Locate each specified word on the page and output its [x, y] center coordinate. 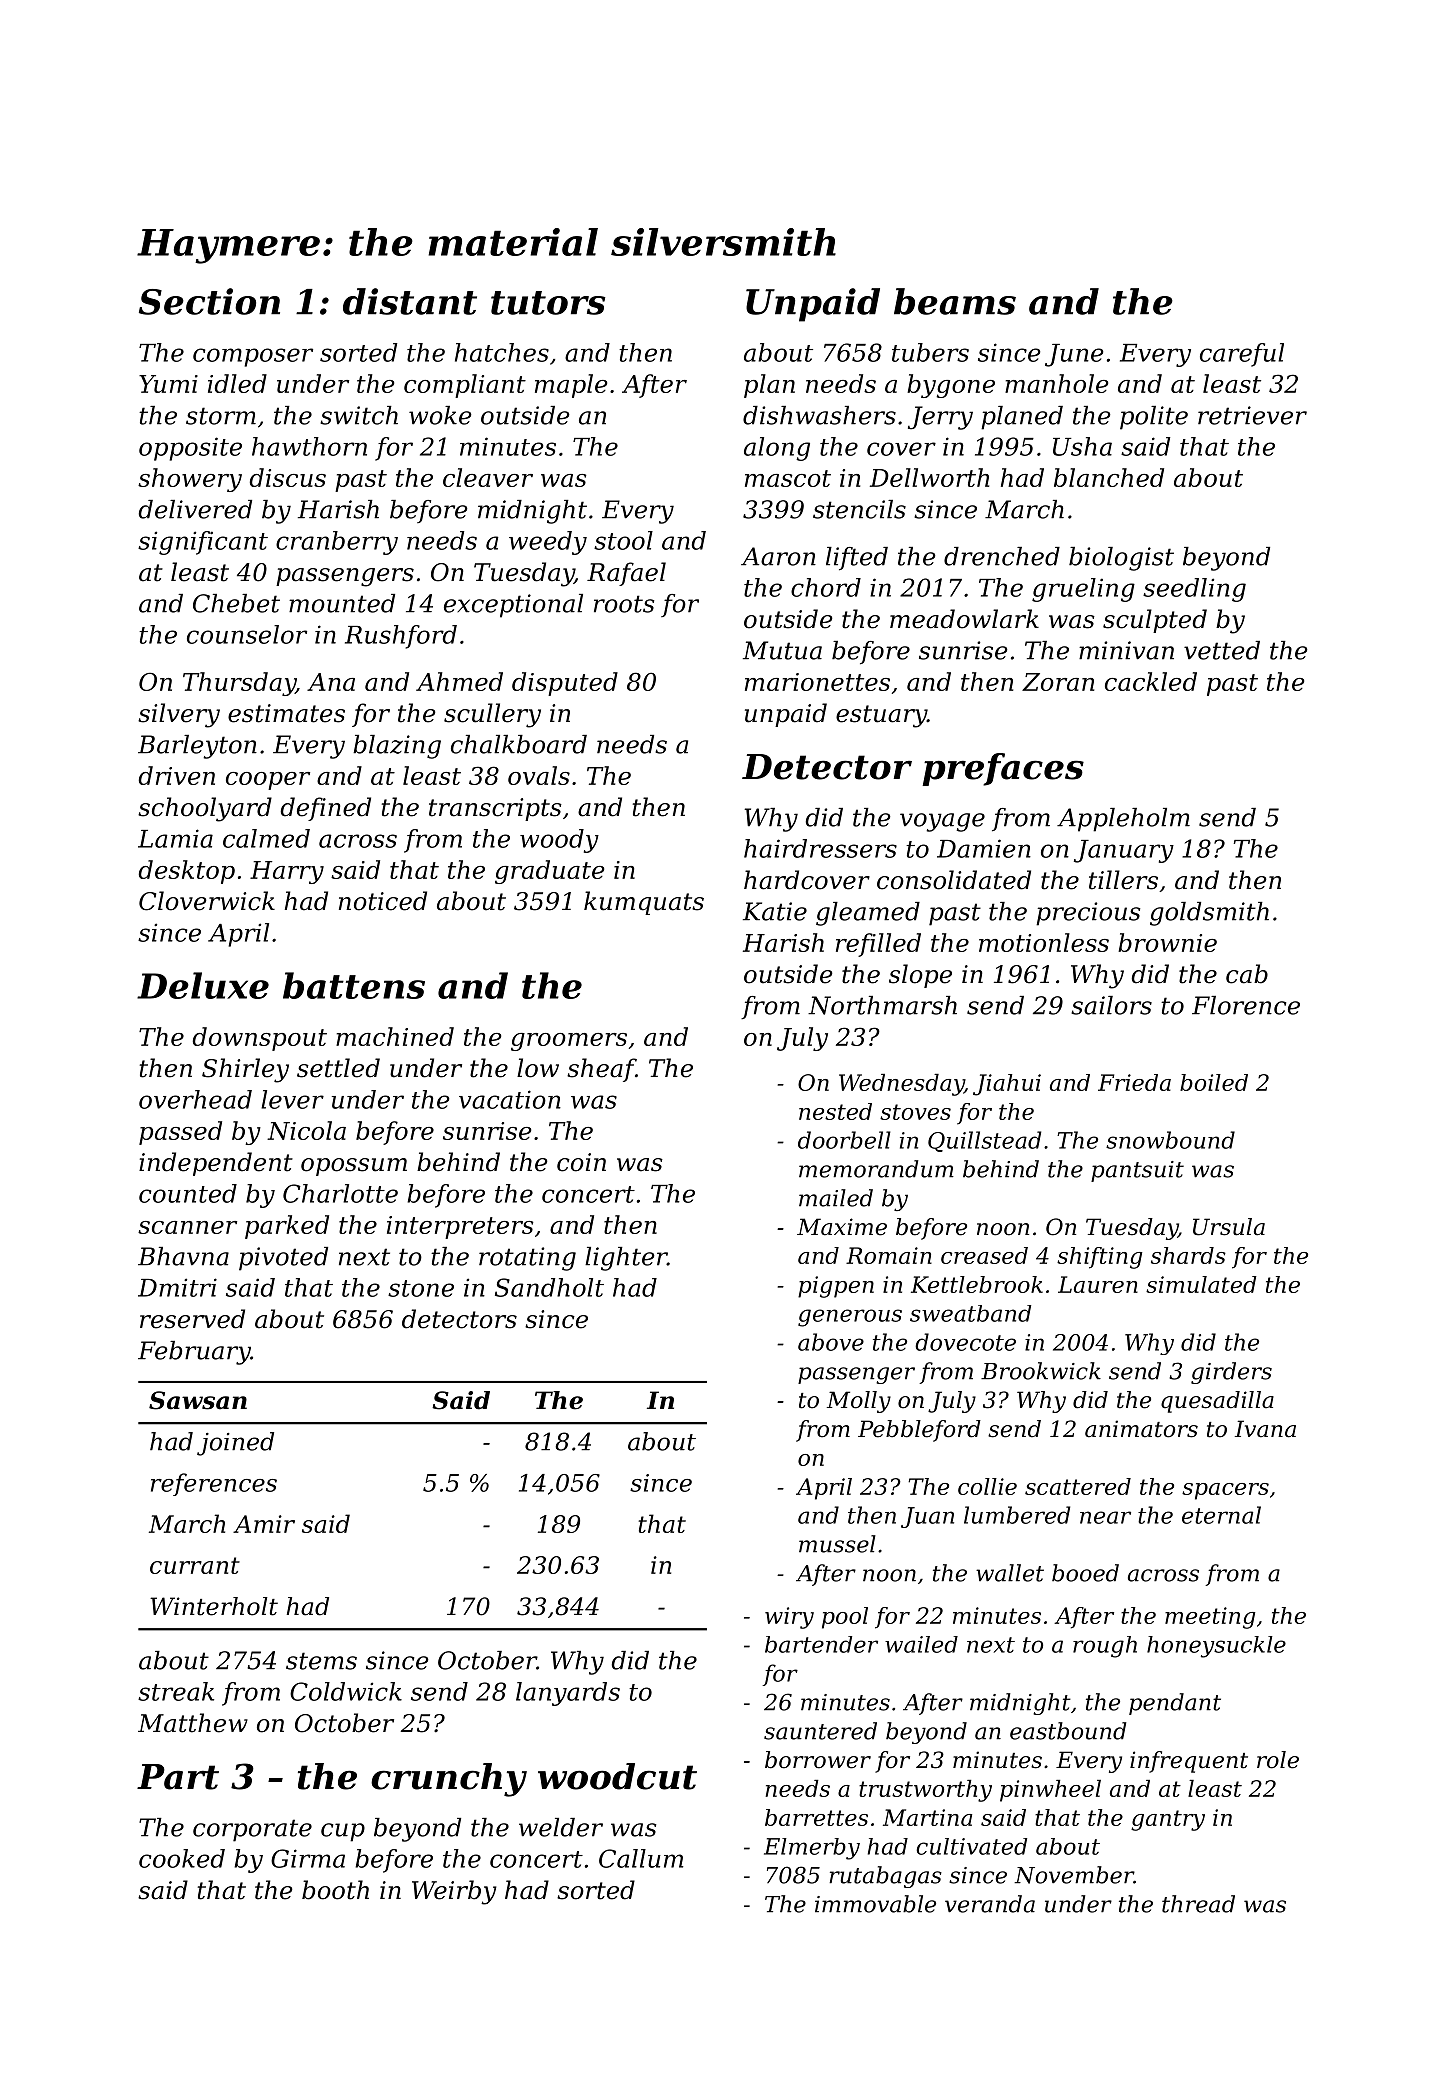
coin [581, 1162]
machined [395, 1036]
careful [1242, 355]
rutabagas [885, 1877]
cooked [182, 1858]
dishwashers [819, 415]
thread [1198, 1904]
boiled [1214, 1082]
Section [209, 301]
